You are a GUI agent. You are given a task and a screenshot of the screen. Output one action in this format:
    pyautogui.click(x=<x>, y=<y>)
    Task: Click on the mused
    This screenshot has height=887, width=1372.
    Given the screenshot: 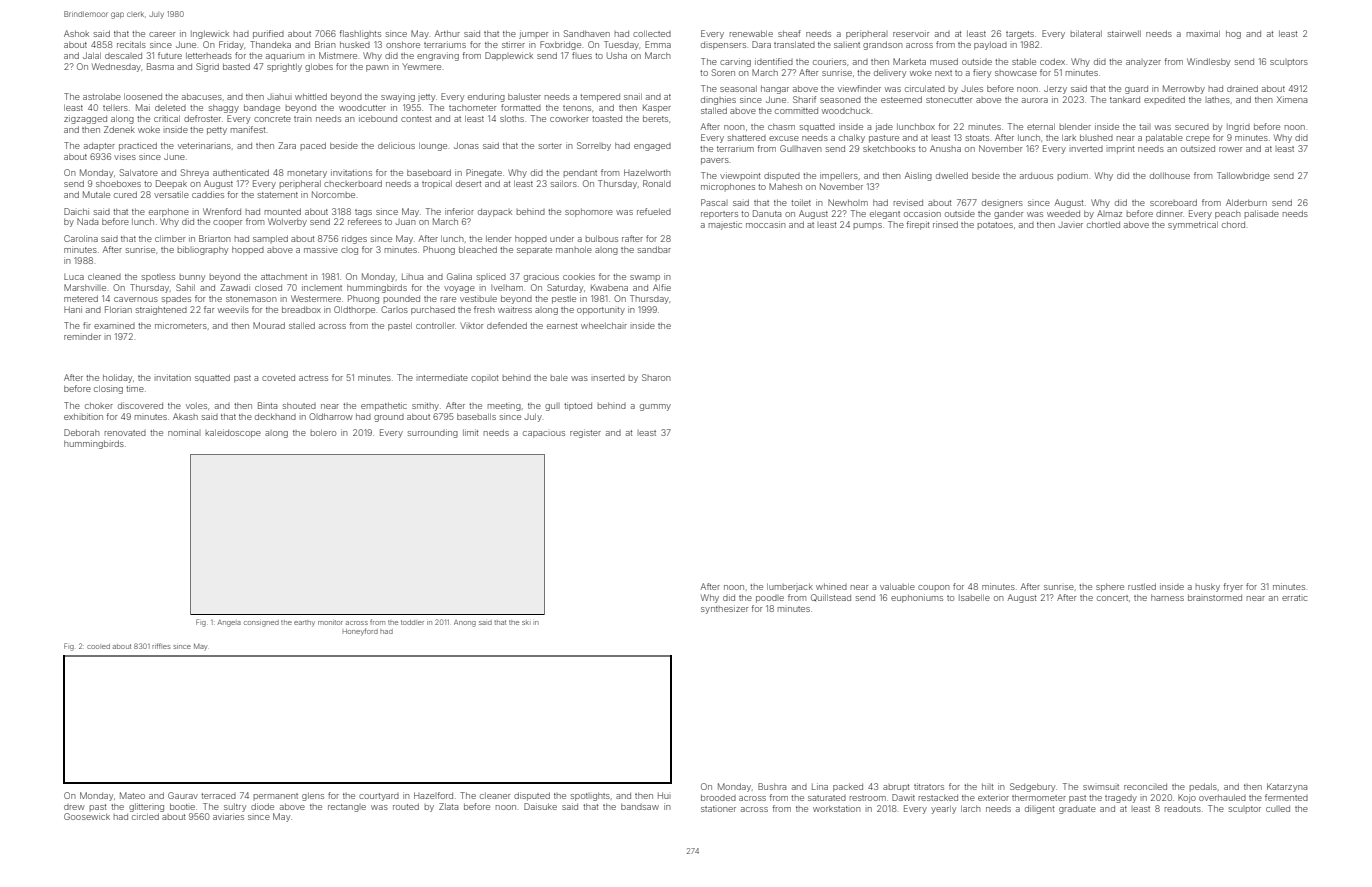 What is the action you would take?
    pyautogui.click(x=944, y=61)
